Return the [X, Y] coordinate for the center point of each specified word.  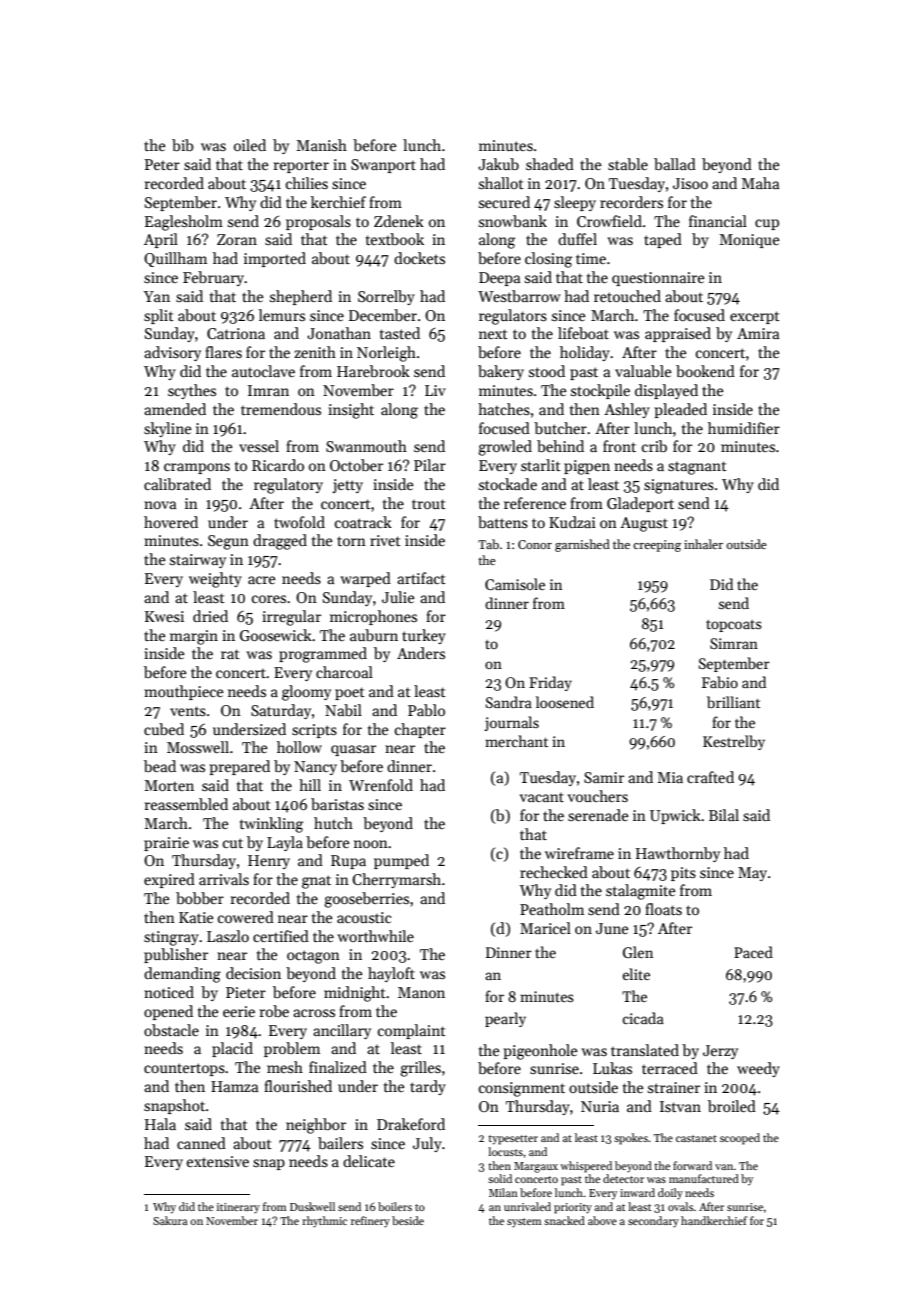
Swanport [383, 166]
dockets [419, 258]
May [752, 874]
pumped [401, 861]
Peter [162, 164]
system [524, 1223]
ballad [675, 164]
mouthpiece [184, 692]
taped [663, 240]
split [159, 316]
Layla [285, 843]
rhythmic [324, 1222]
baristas [337, 804]
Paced [753, 952]
